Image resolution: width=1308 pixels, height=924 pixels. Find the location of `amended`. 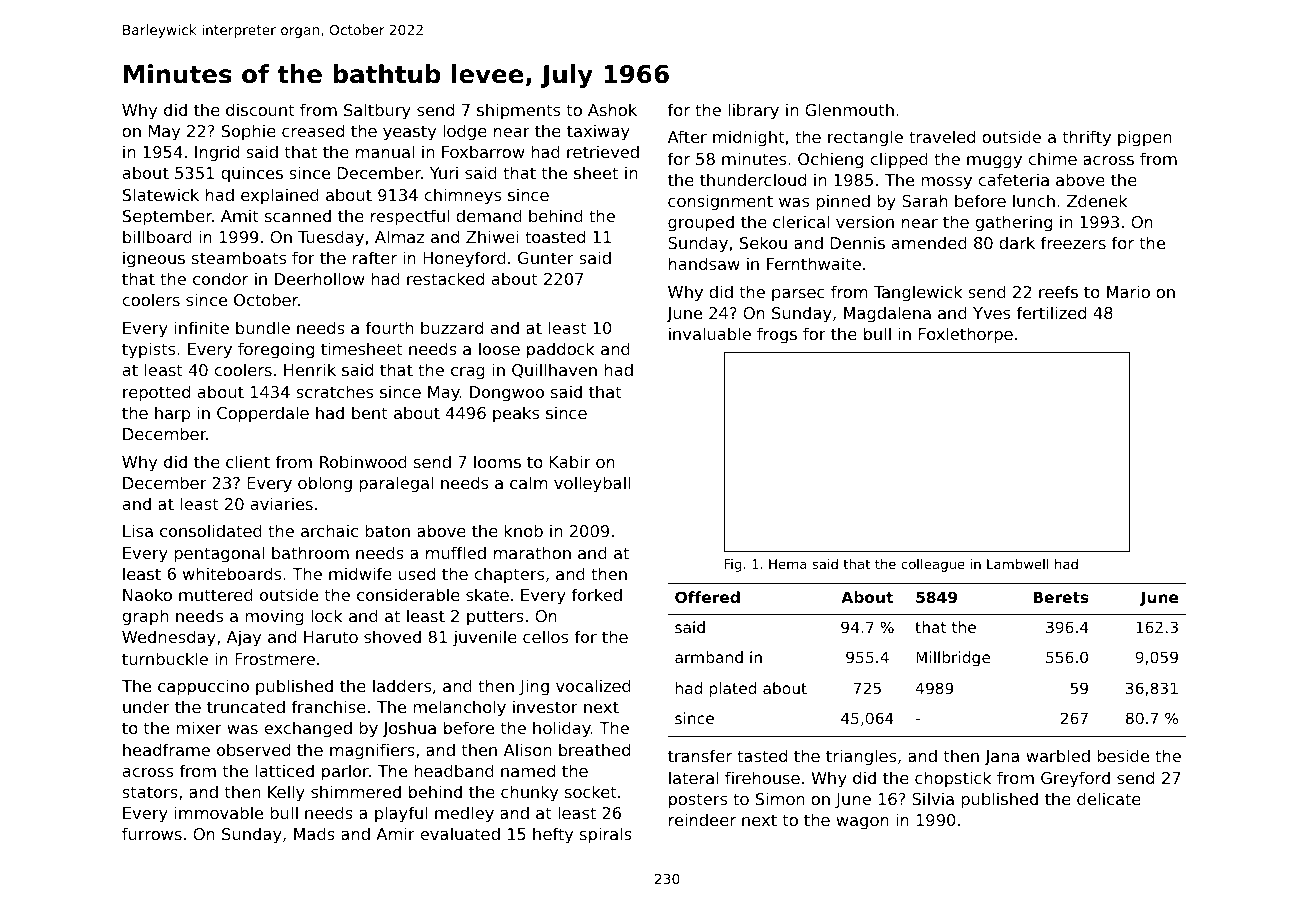

amended is located at coordinates (929, 242).
